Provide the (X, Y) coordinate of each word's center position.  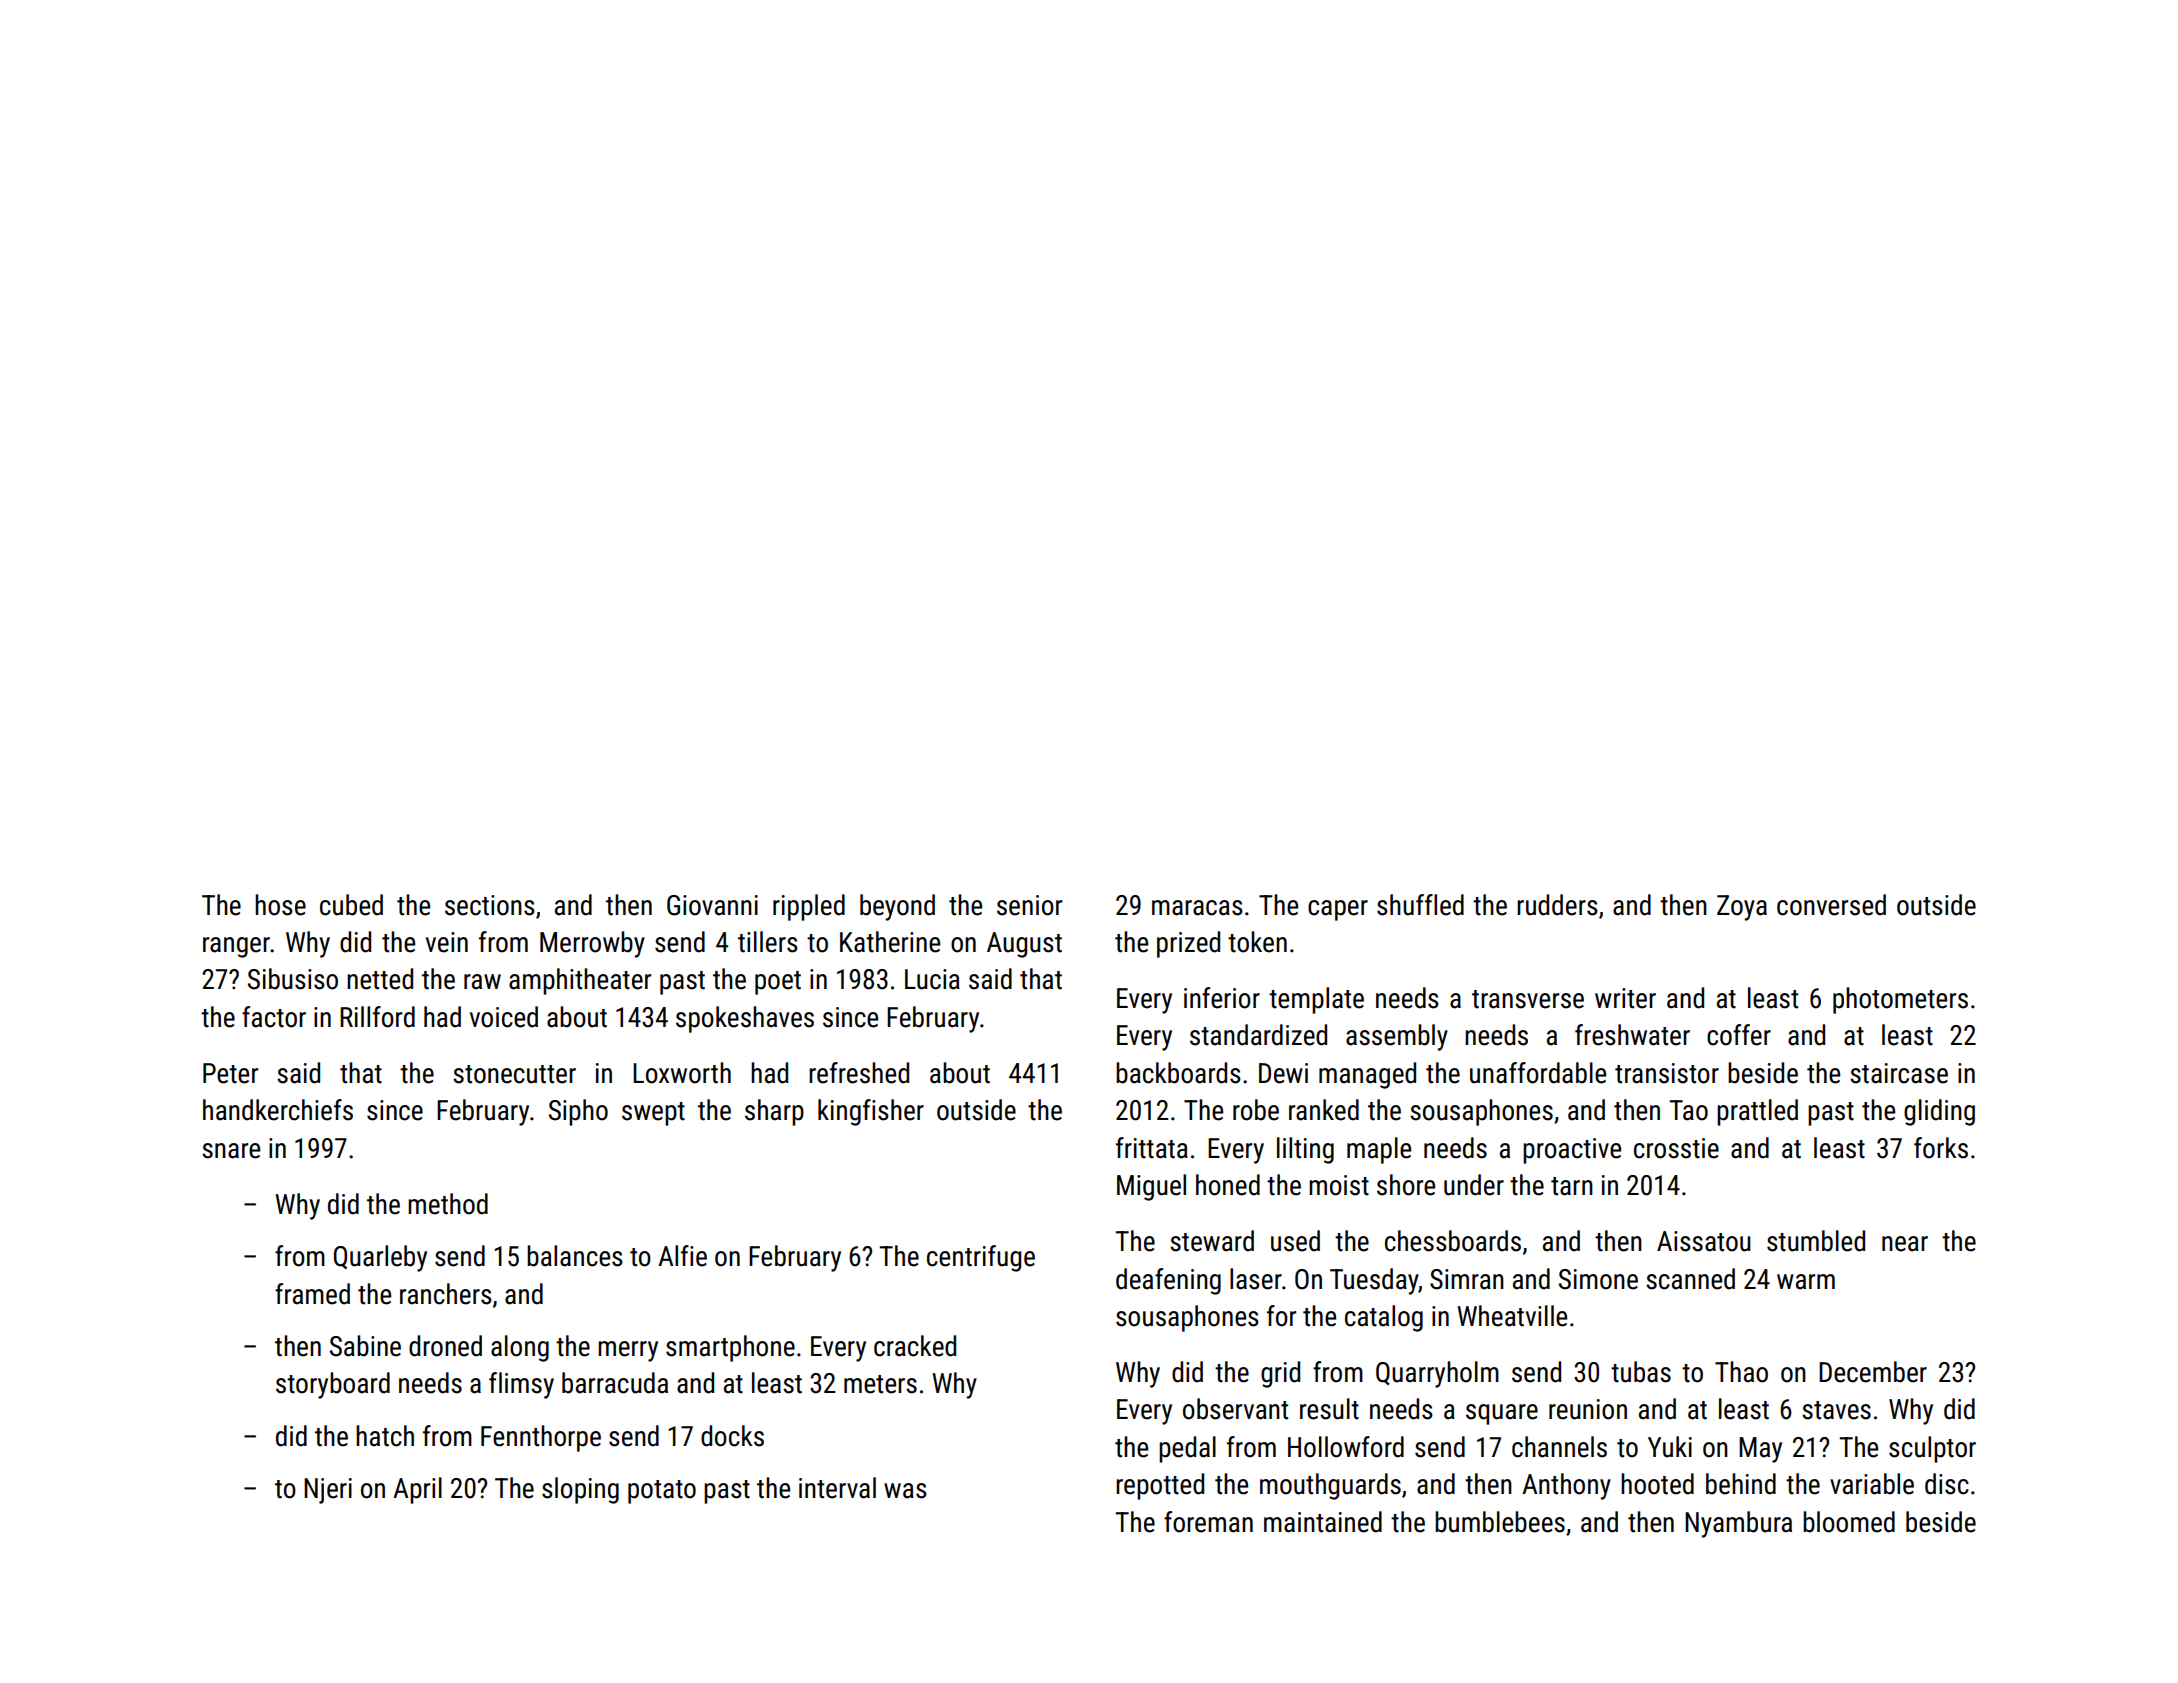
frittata (1152, 1148)
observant (1235, 1409)
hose (280, 905)
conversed (1831, 905)
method (448, 1204)
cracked (915, 1346)
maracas (1197, 908)
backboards (1178, 1073)
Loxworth (682, 1073)
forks (1941, 1148)
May (1760, 1450)
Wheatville (1512, 1316)
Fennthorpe (541, 1438)
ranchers (446, 1294)
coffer (1739, 1035)
